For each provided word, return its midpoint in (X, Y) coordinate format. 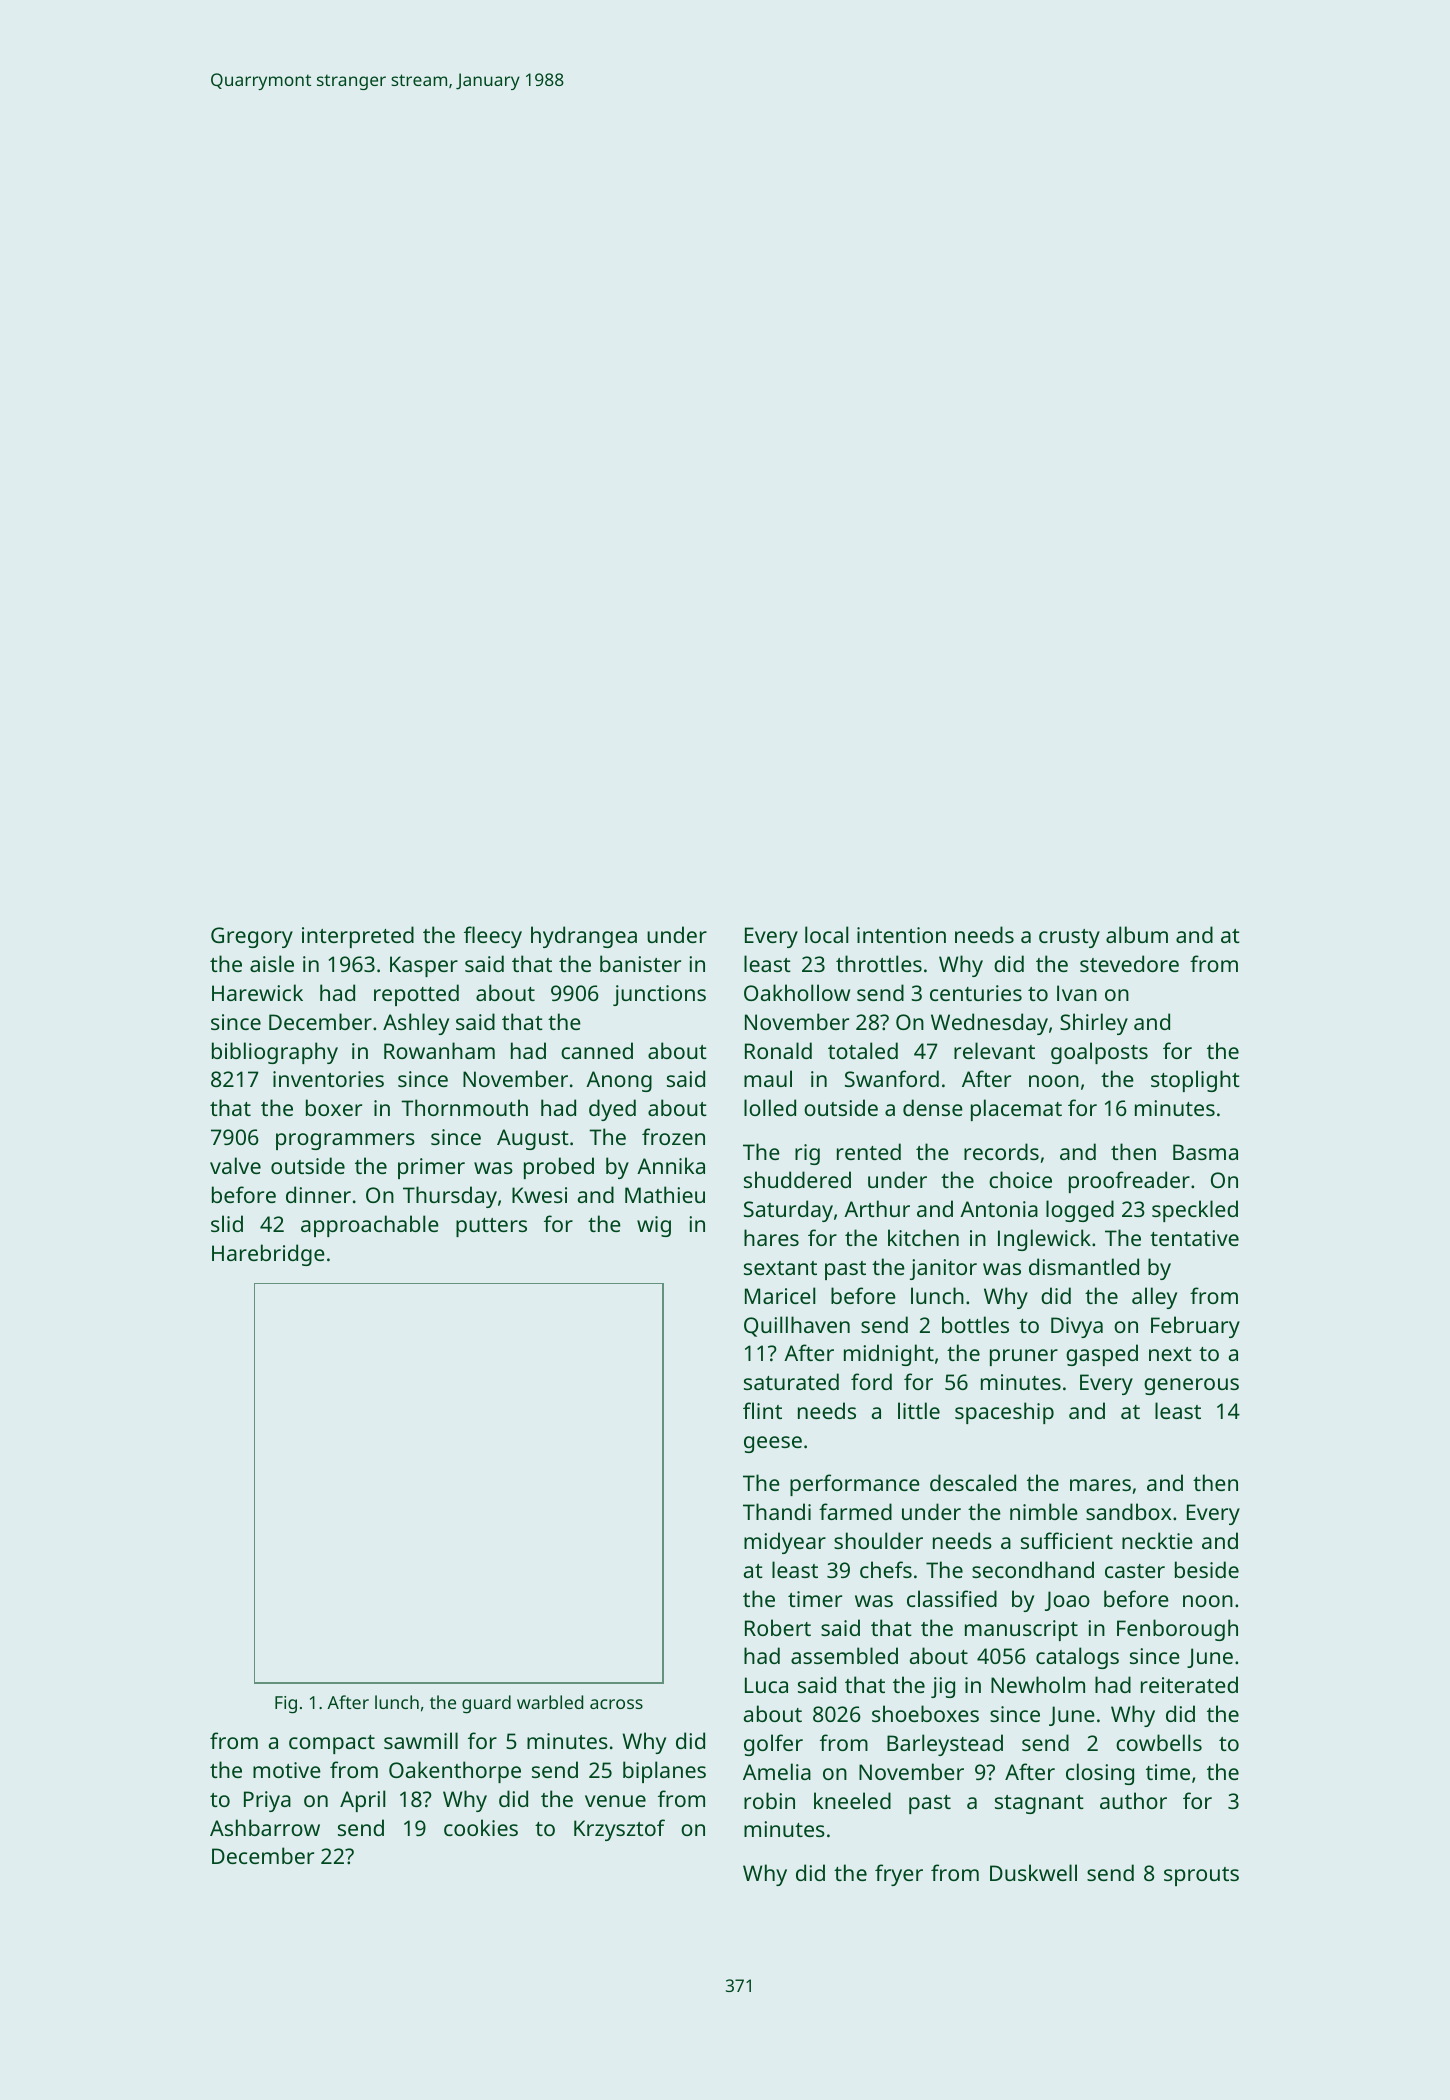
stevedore (1129, 963)
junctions (659, 995)
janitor (943, 1269)
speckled (1195, 1211)
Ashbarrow (265, 1827)
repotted (416, 995)
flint (762, 1410)
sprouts (1201, 1876)
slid (227, 1223)
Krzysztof (619, 1830)
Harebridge (268, 1255)
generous (1191, 1386)
